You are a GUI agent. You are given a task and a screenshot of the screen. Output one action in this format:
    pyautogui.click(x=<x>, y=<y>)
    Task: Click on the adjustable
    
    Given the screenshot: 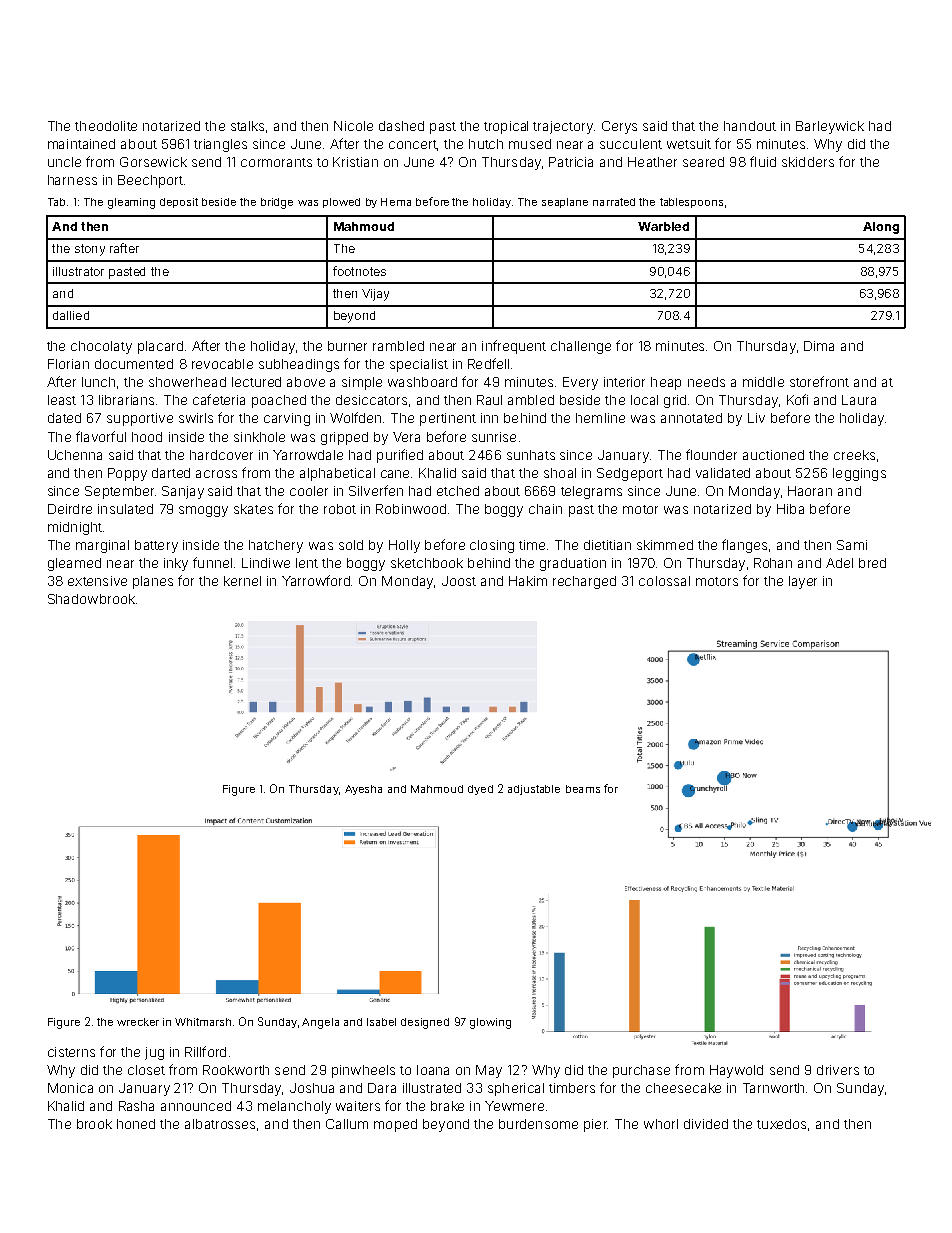 What is the action you would take?
    pyautogui.click(x=534, y=790)
